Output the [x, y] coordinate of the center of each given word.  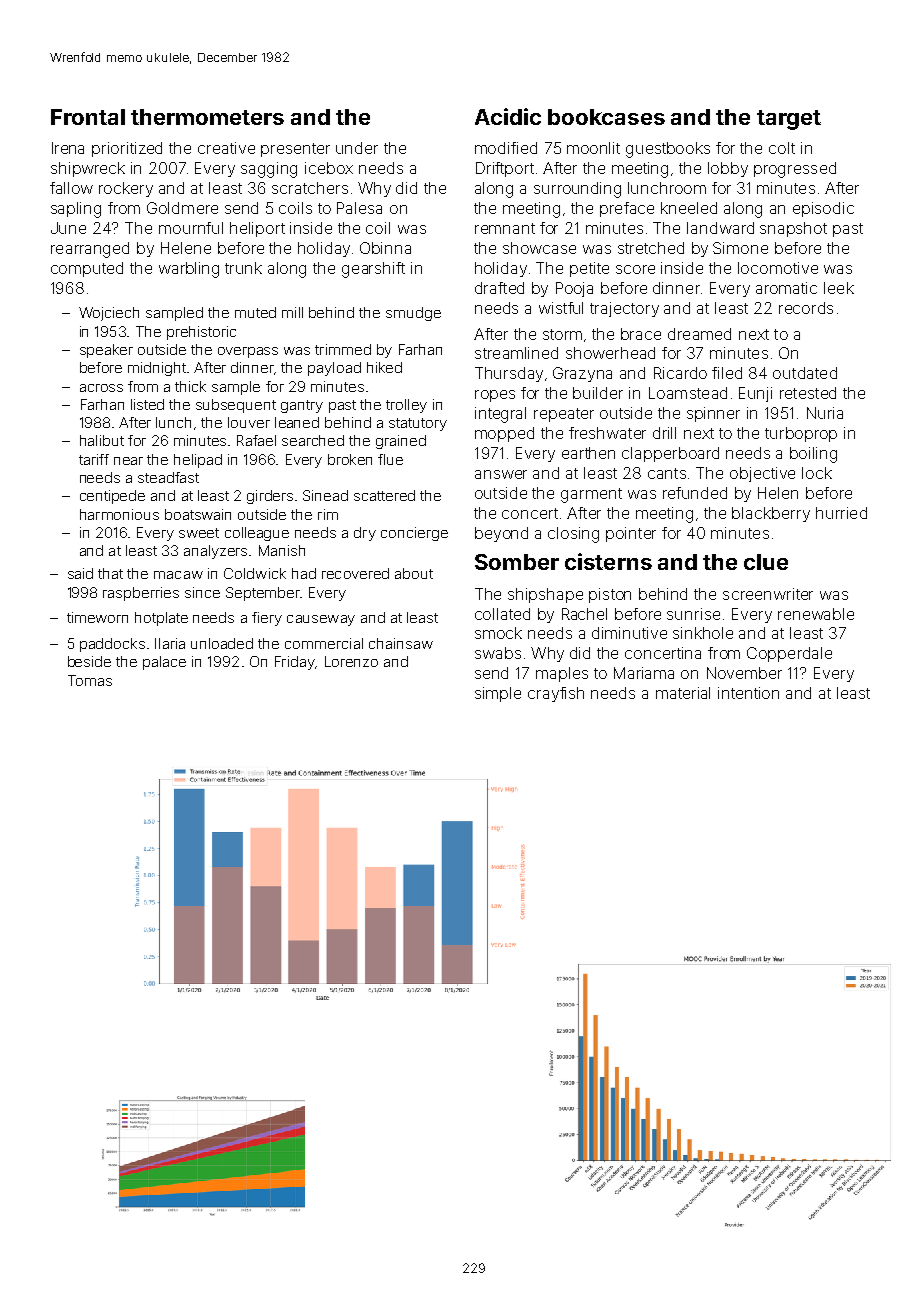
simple [498, 694]
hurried [841, 513]
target [789, 120]
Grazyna [582, 374]
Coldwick [255, 573]
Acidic [508, 116]
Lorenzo [351, 661]
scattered [384, 495]
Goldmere [182, 208]
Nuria [825, 413]
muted [255, 312]
